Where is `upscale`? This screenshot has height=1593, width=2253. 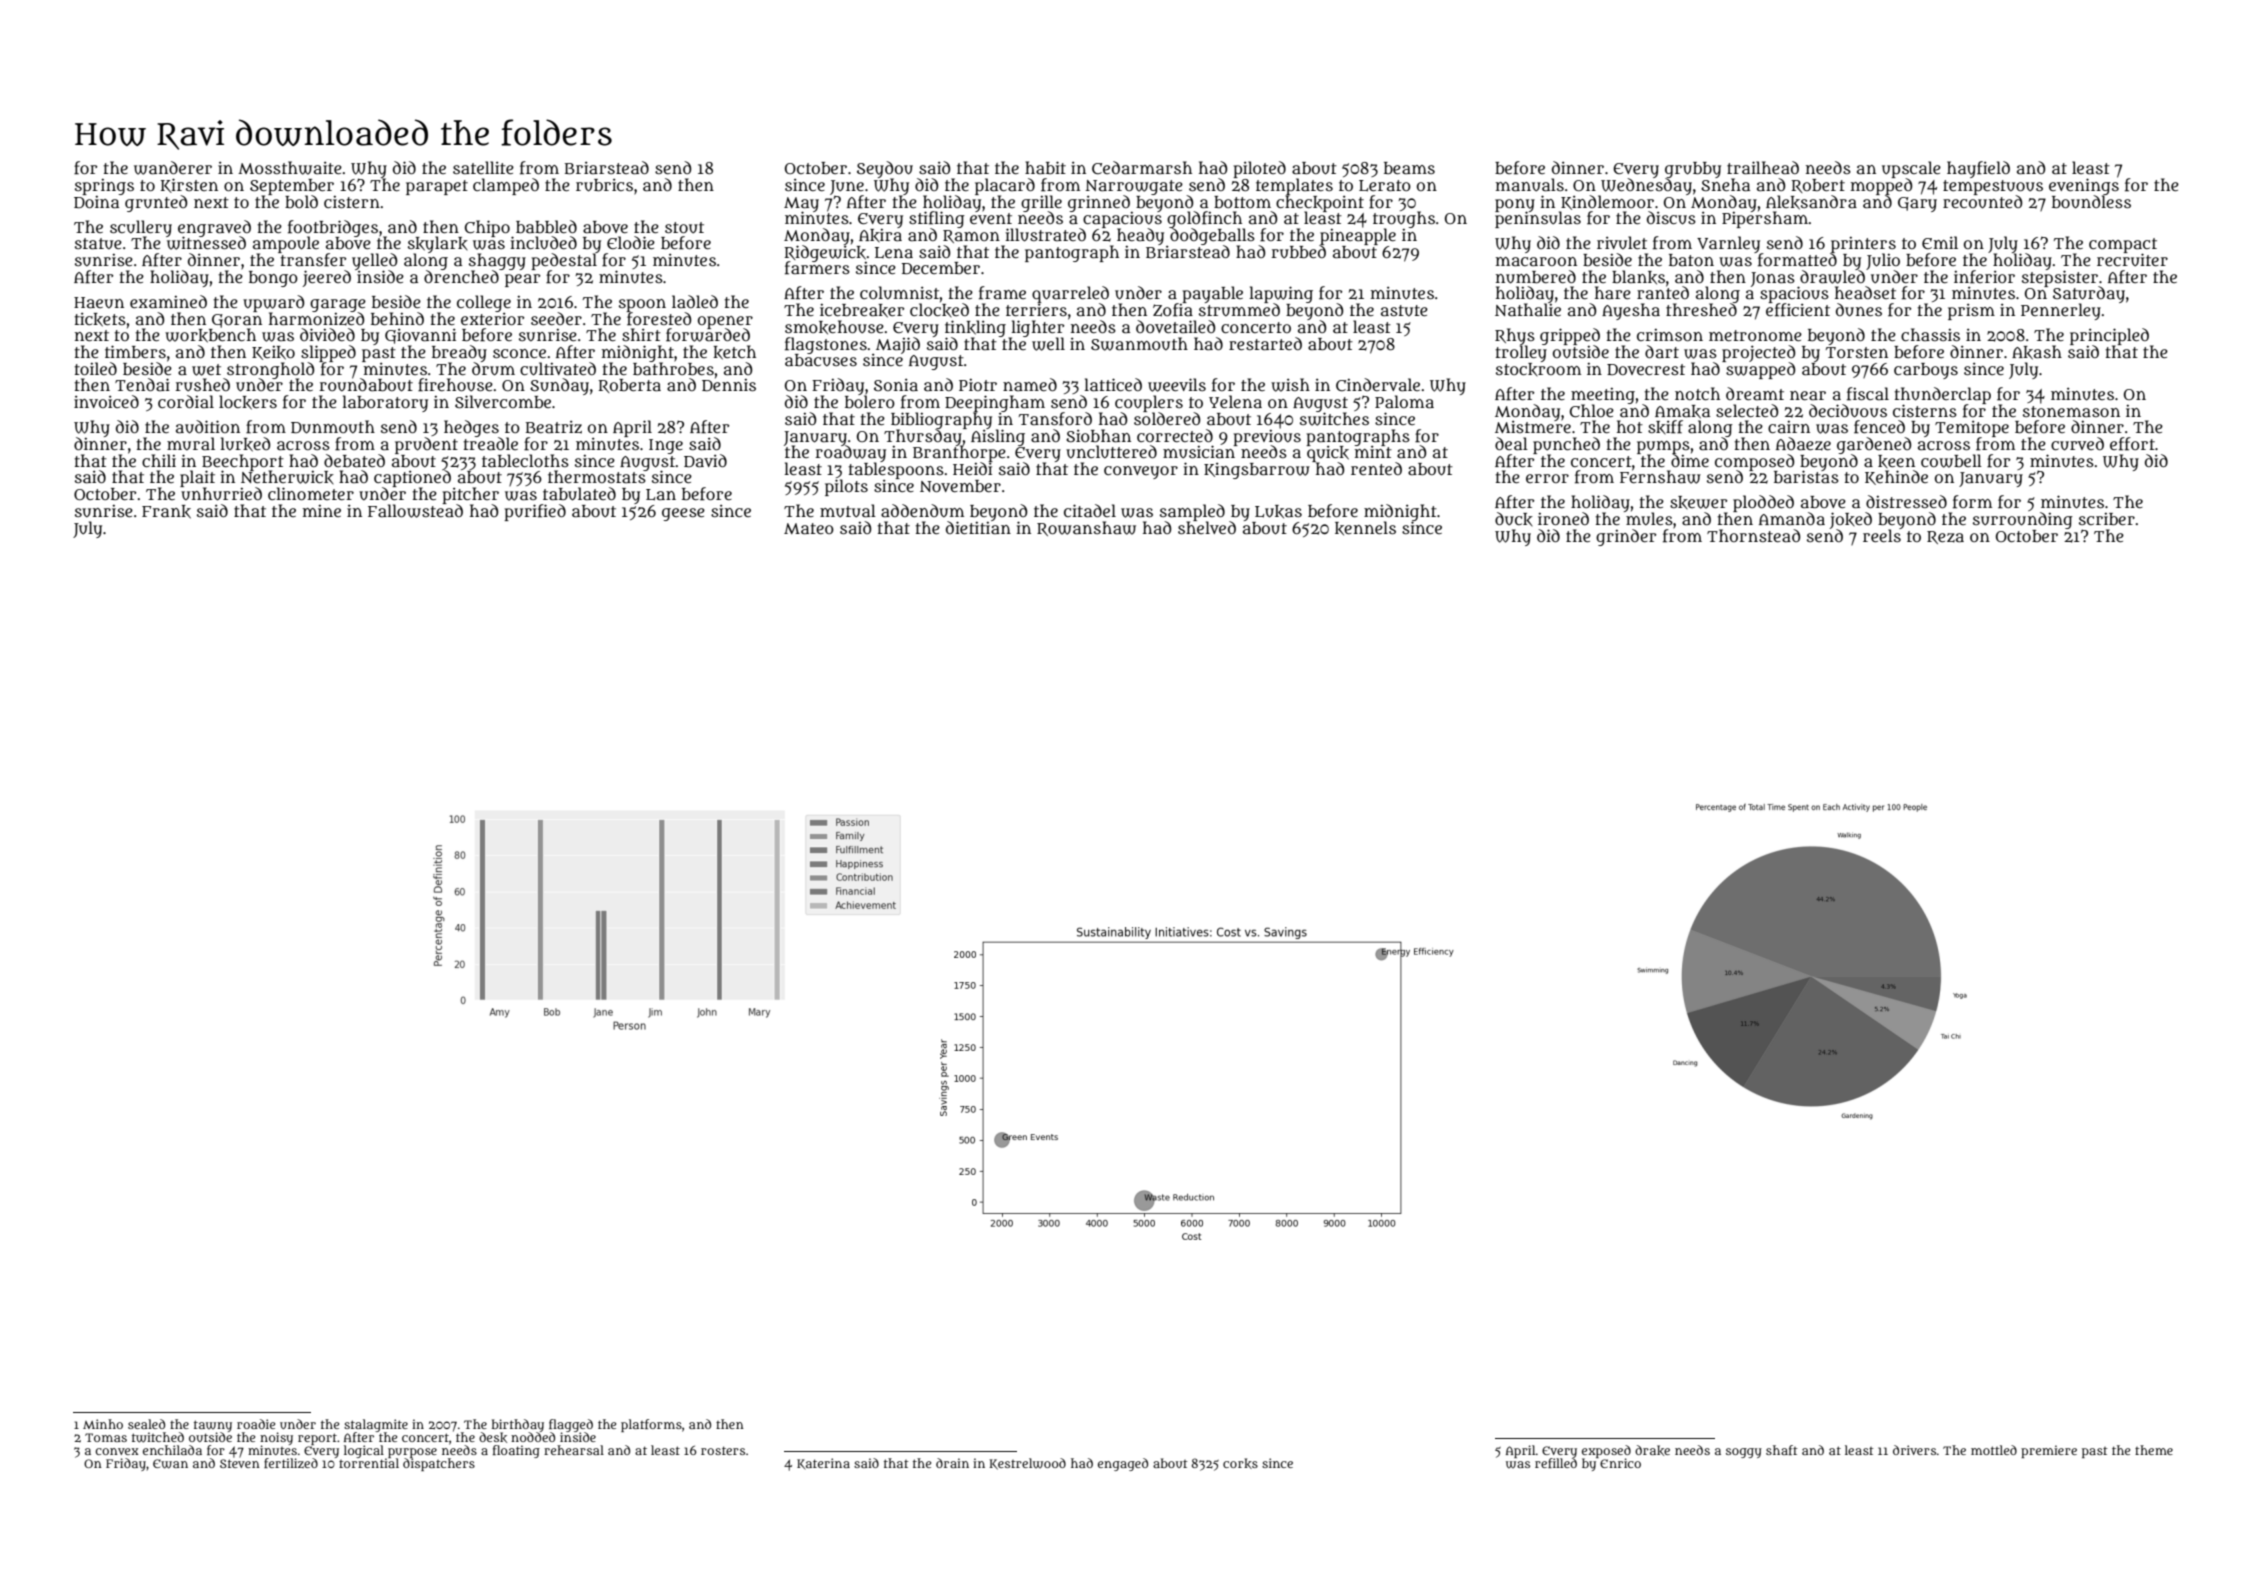
upscale is located at coordinates (1911, 169).
